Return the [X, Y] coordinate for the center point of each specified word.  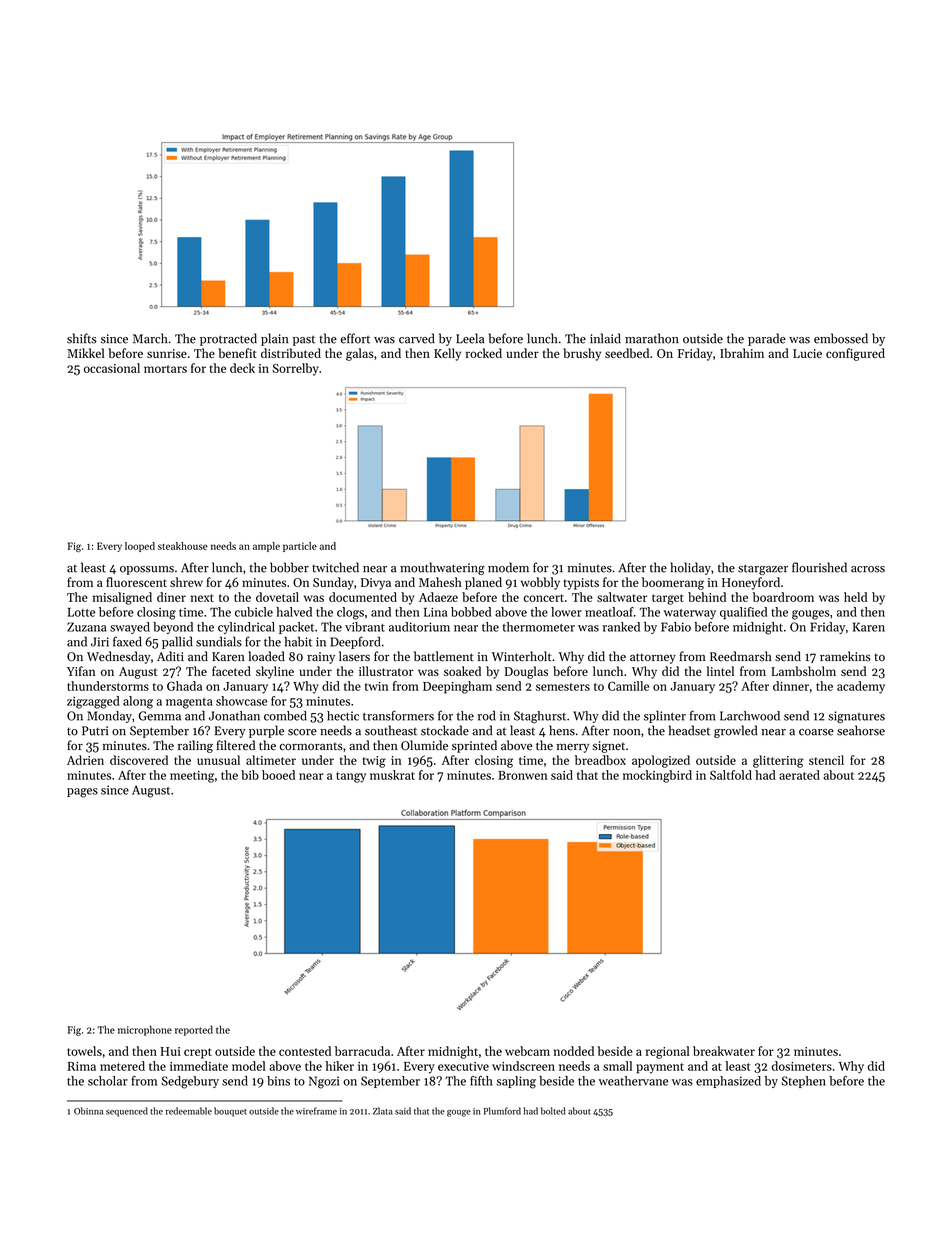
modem [508, 567]
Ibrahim [742, 353]
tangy [351, 777]
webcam [527, 1051]
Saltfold [731, 775]
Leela [470, 338]
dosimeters [802, 1066]
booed [278, 775]
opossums [147, 570]
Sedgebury [190, 1082]
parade [767, 339]
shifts [82, 338]
